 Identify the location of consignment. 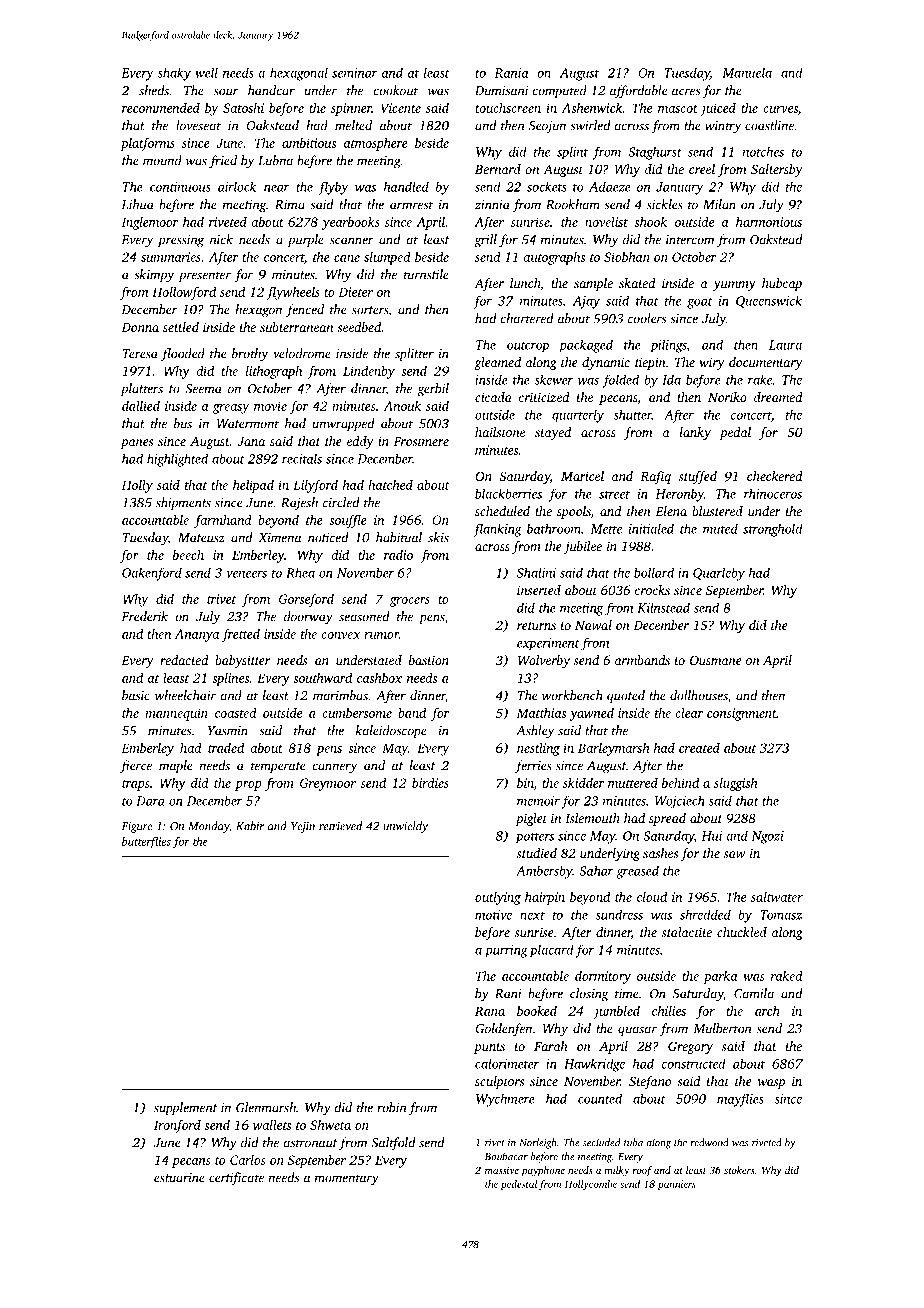
(742, 714).
